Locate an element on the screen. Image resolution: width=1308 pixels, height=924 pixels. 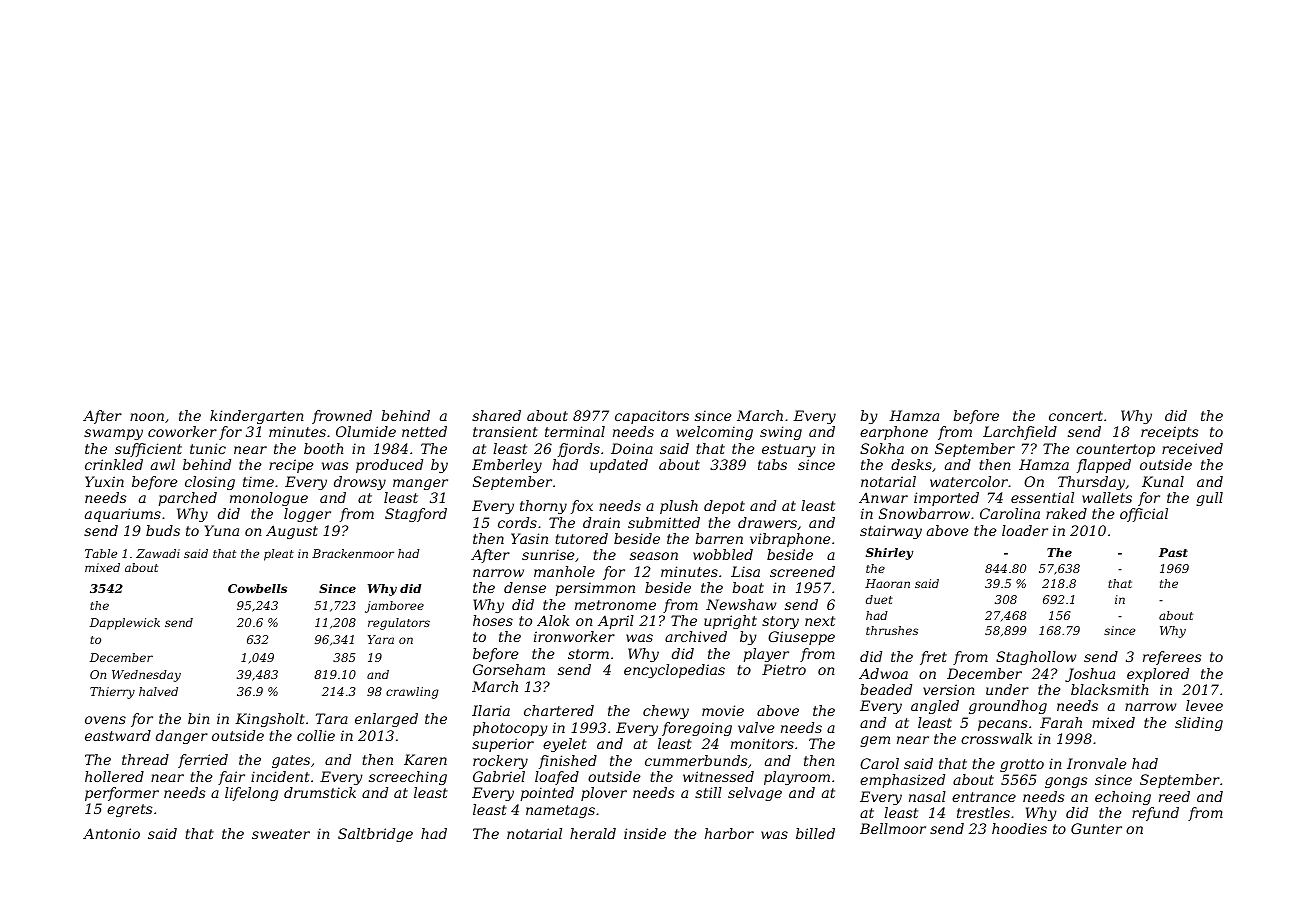
Past is located at coordinates (1173, 552).
